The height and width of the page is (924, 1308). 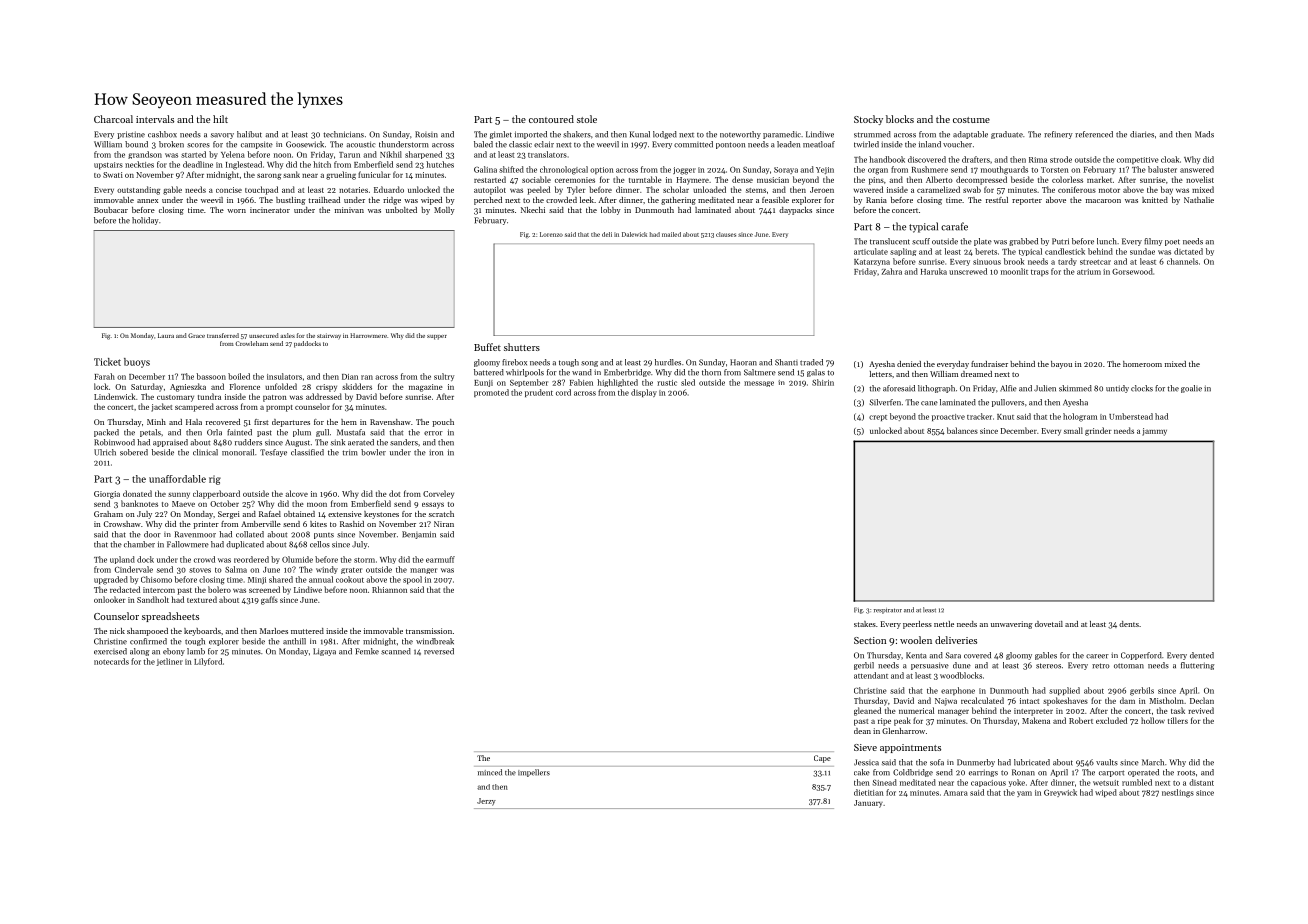 I want to click on stakes, so click(x=865, y=624).
